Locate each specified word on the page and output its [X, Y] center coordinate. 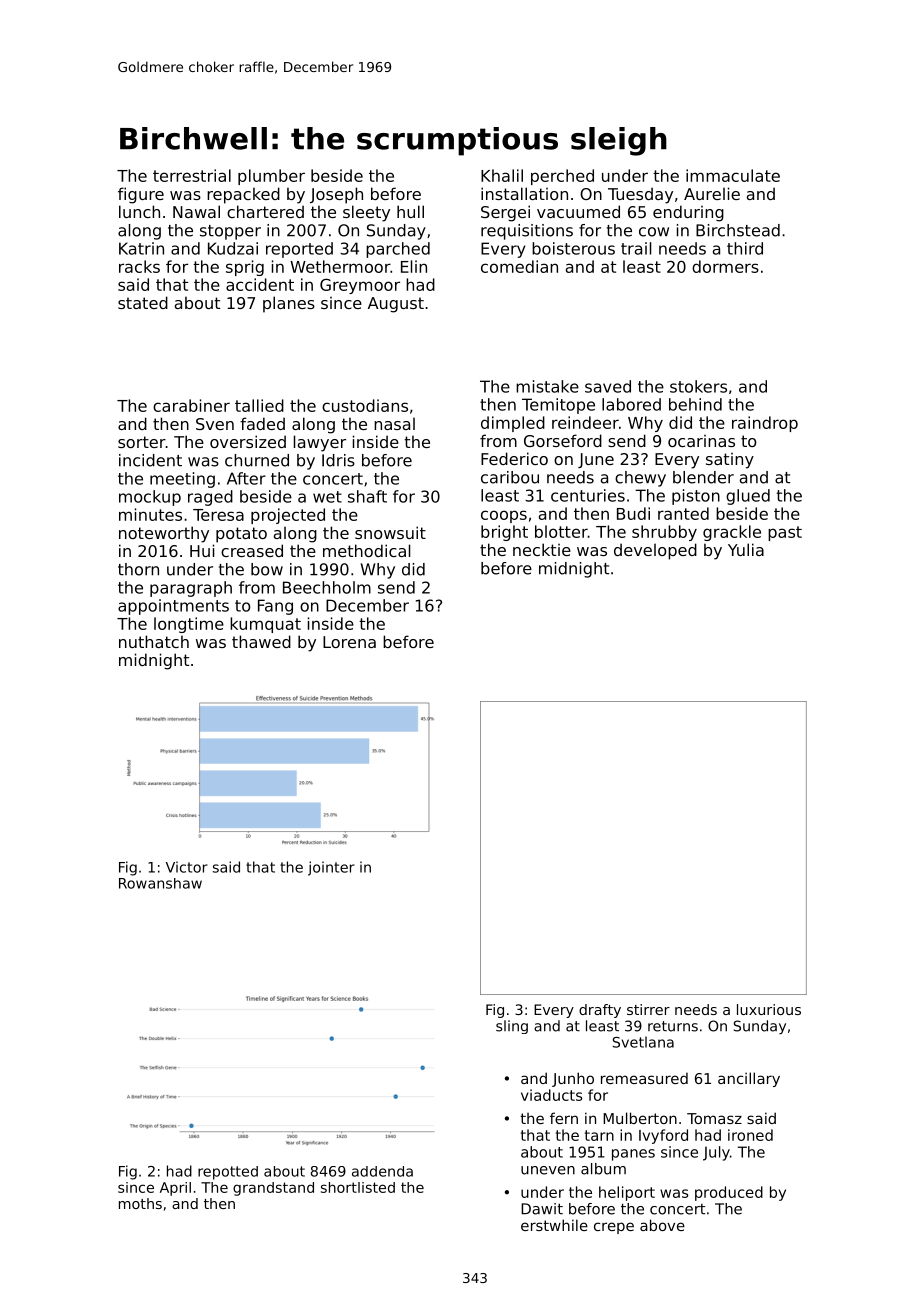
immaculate [733, 175]
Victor [187, 867]
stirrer [648, 1009]
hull [410, 211]
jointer [331, 868]
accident [260, 284]
